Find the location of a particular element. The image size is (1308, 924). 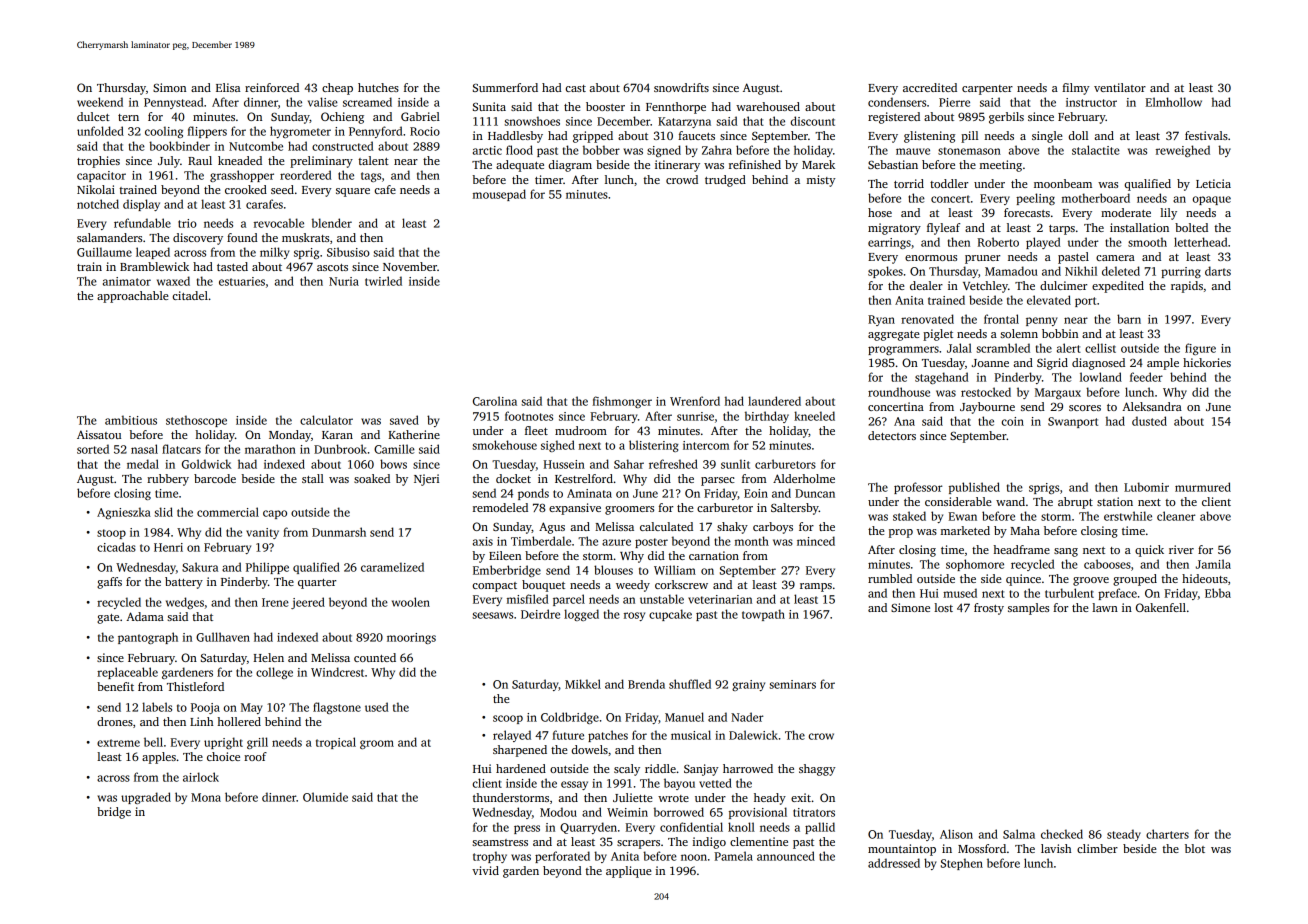

carpenter is located at coordinates (987, 90).
